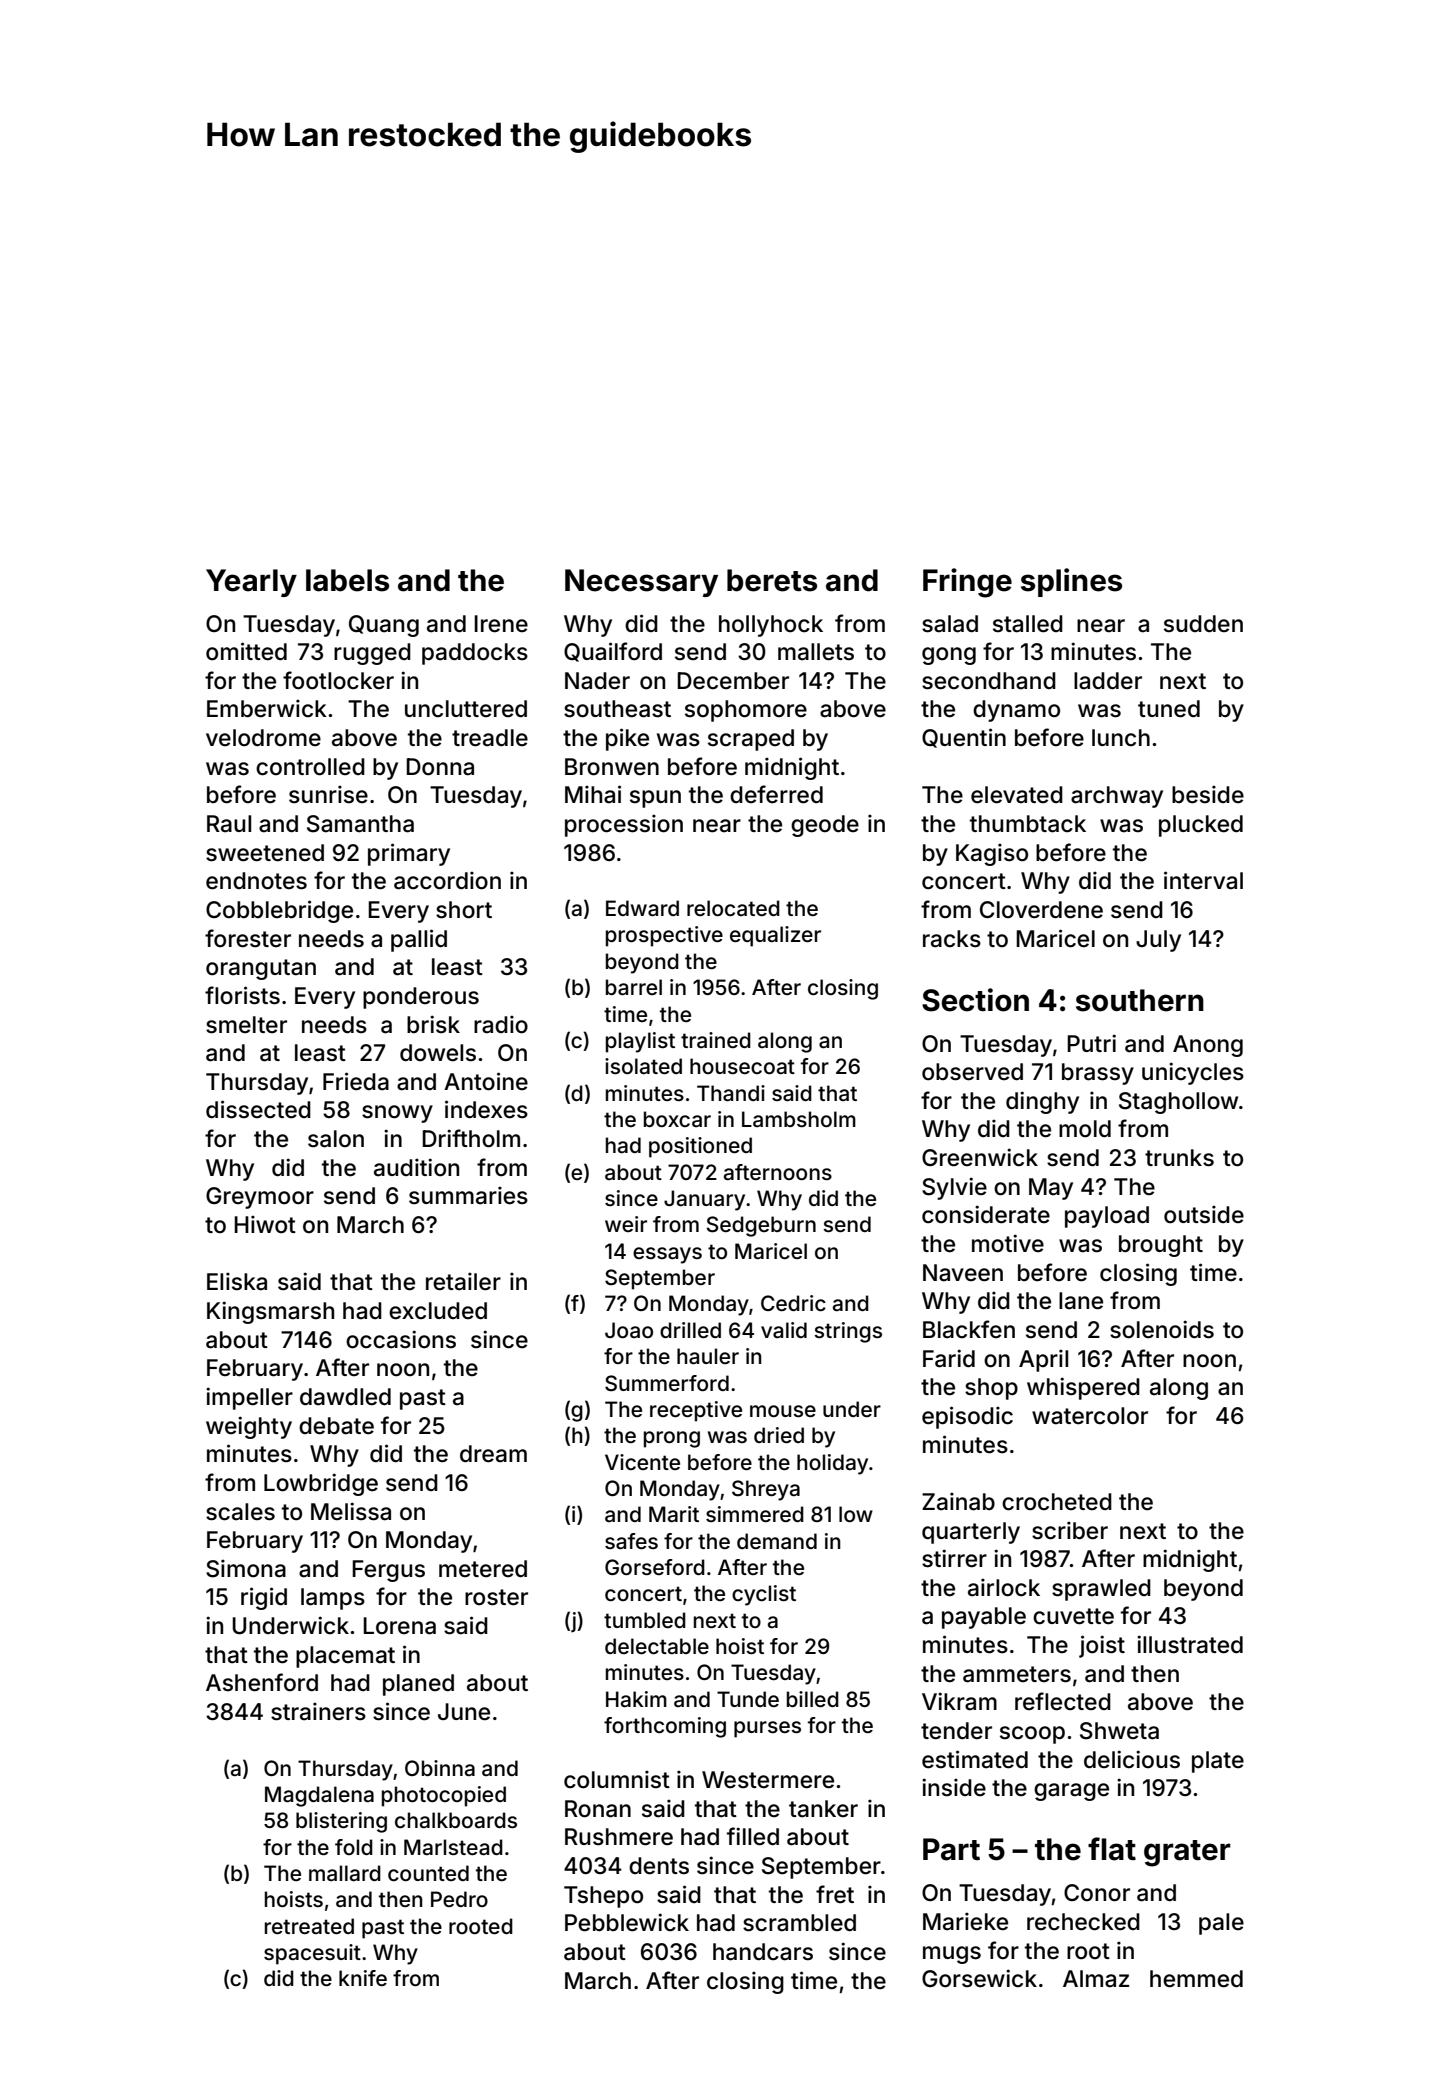  What do you see at coordinates (1028, 624) in the screenshot?
I see `stalled` at bounding box center [1028, 624].
